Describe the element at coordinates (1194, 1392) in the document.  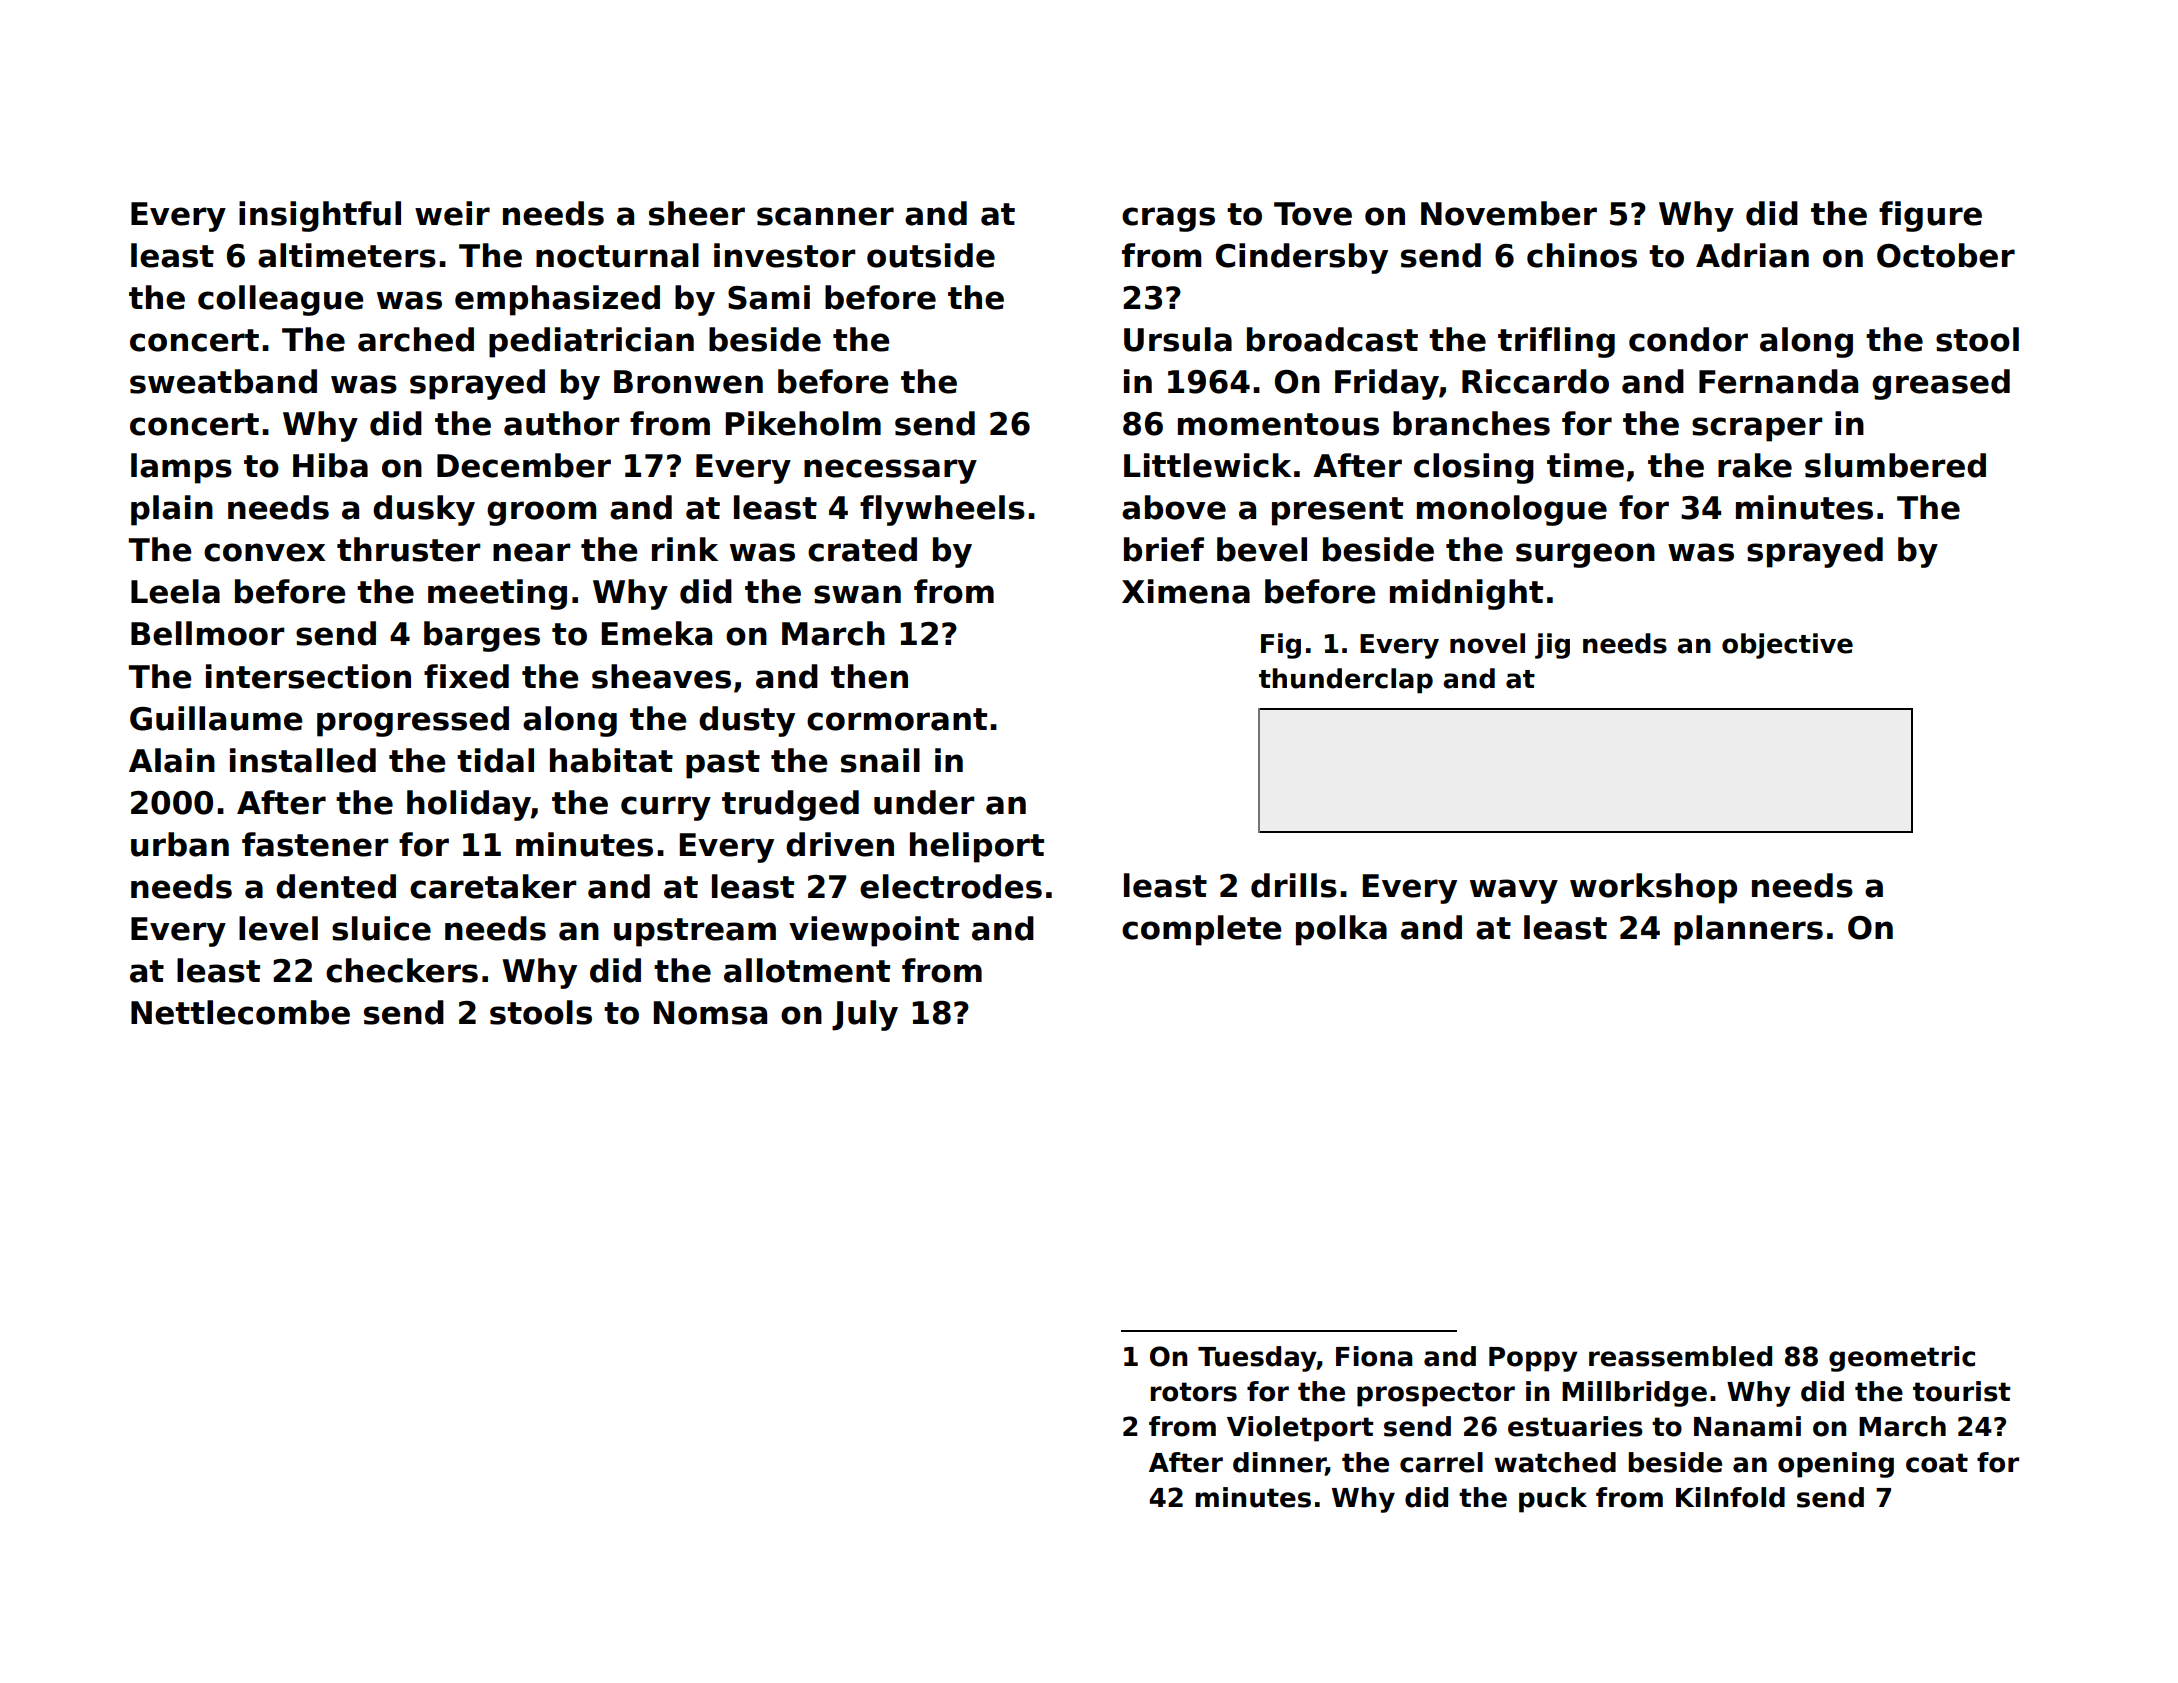
I see `rotors` at that location.
